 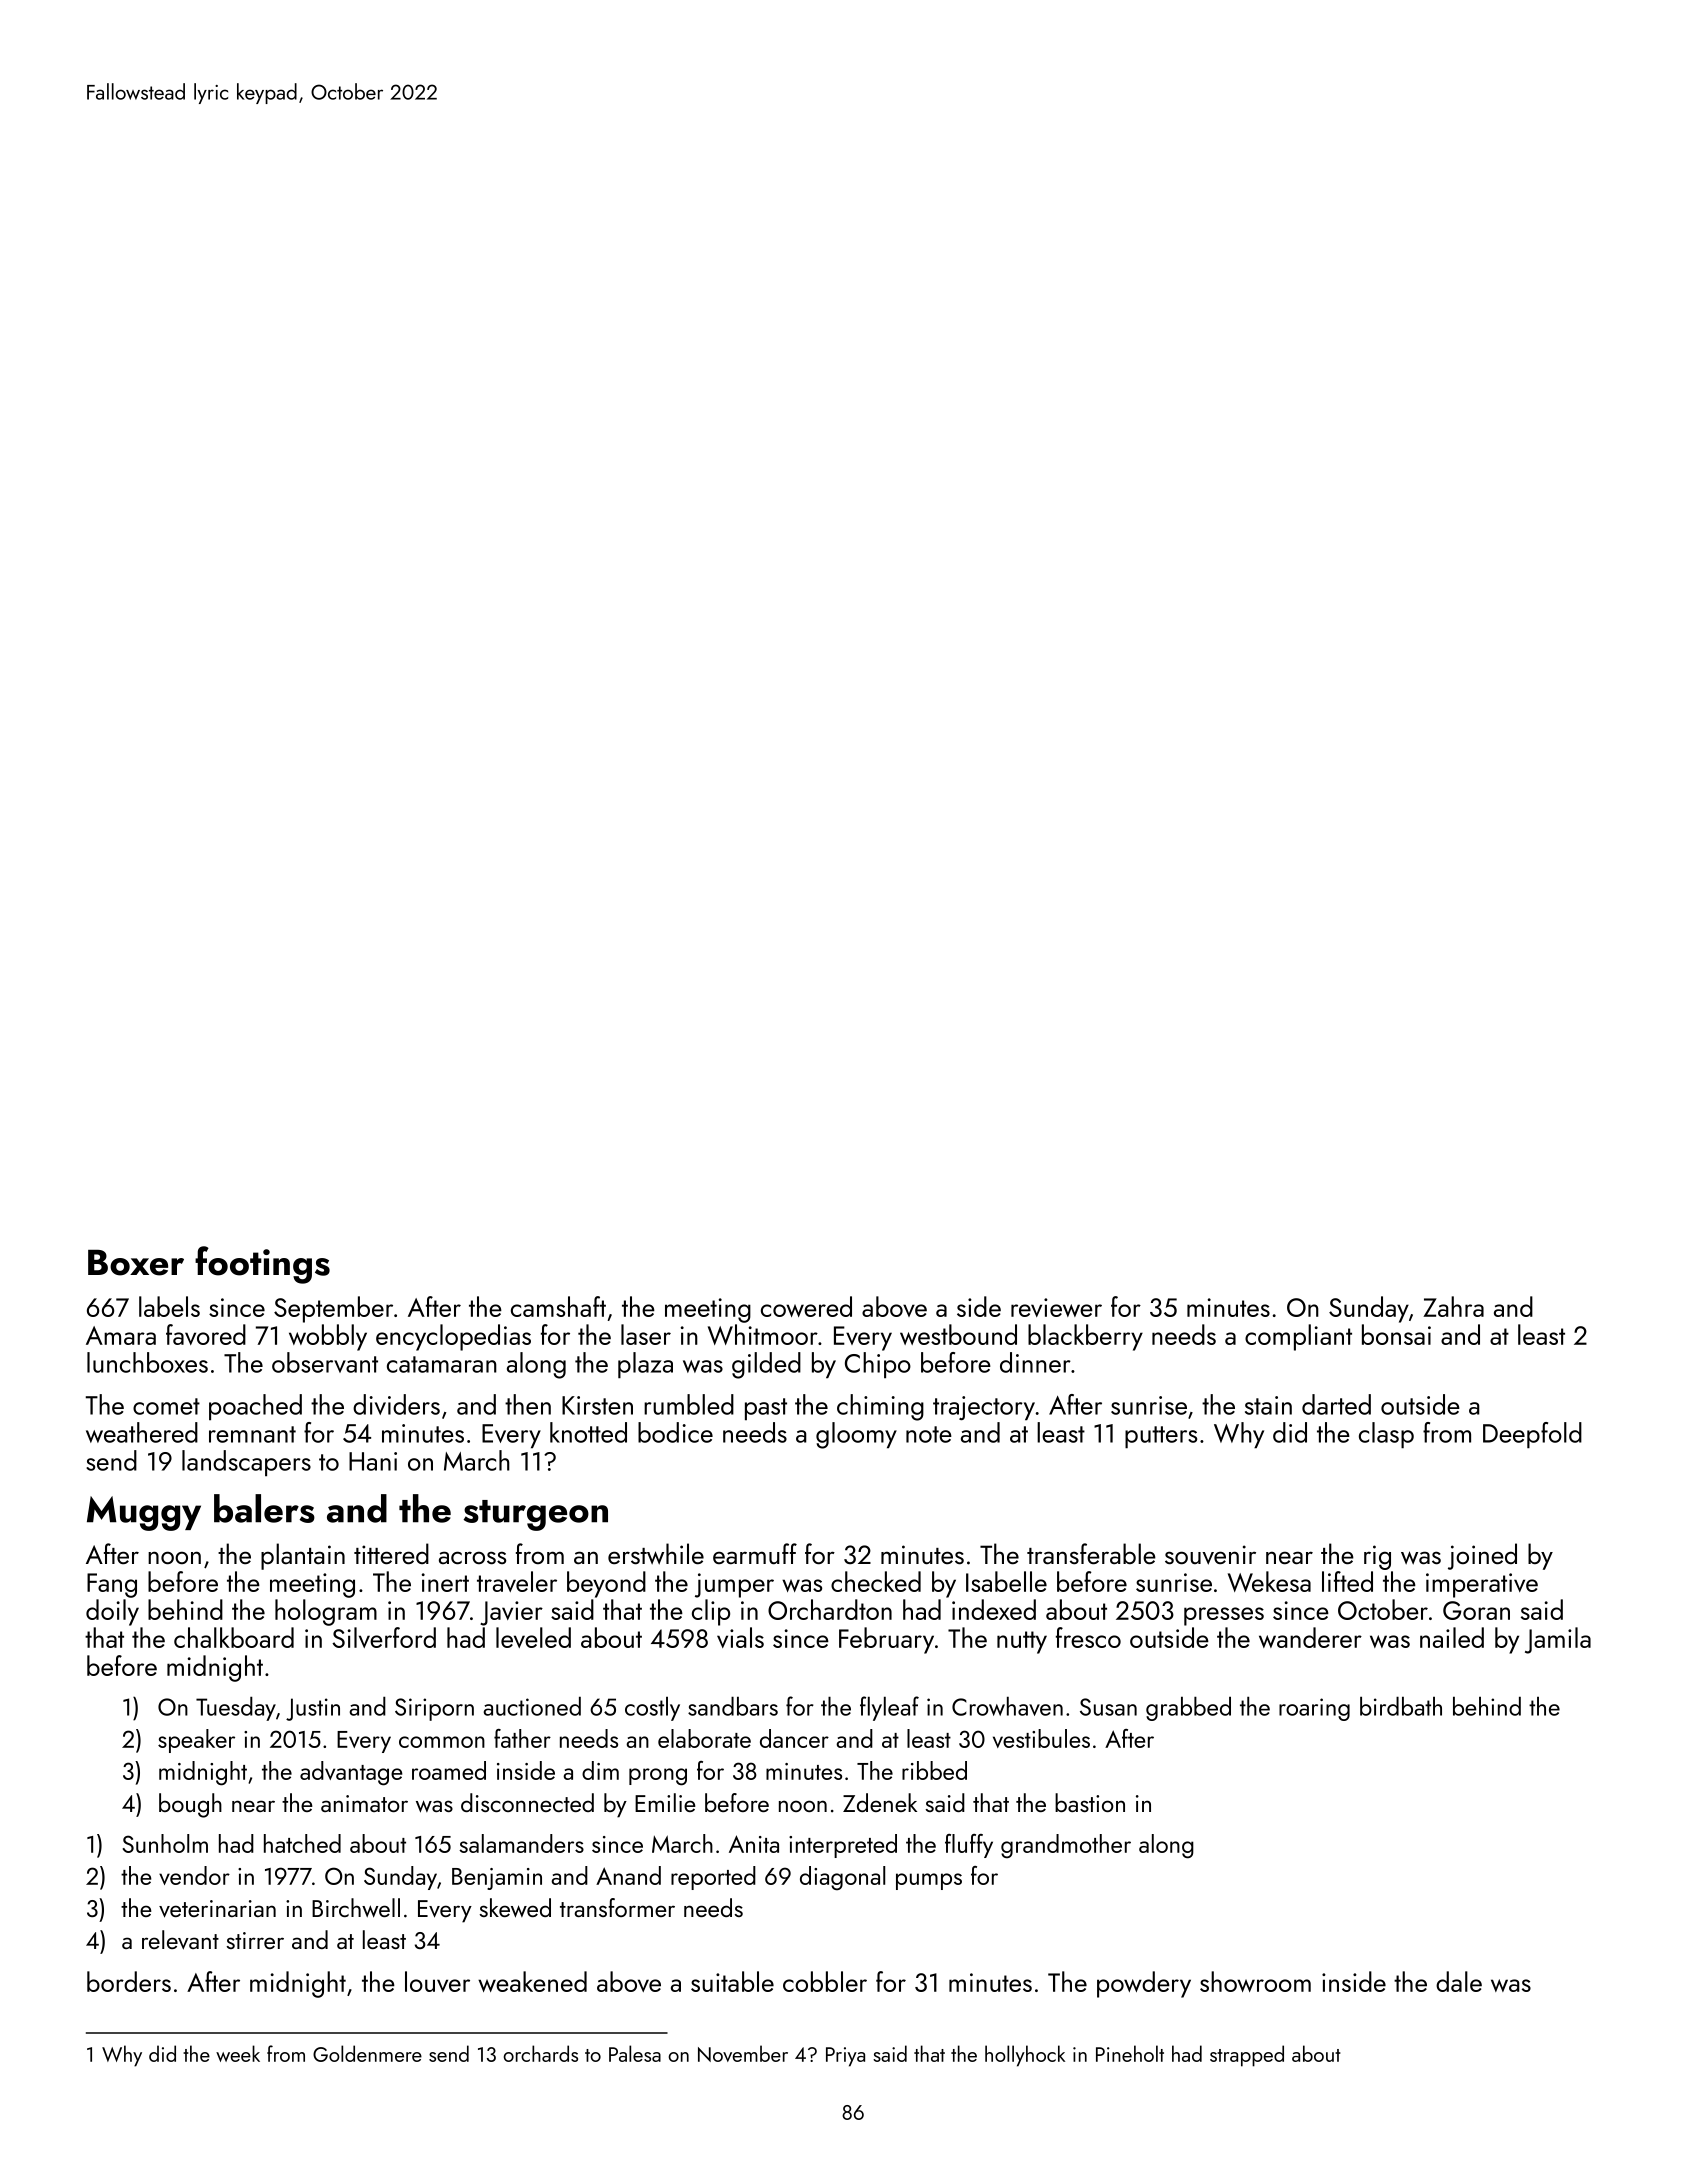 I want to click on September, so click(x=333, y=1309).
